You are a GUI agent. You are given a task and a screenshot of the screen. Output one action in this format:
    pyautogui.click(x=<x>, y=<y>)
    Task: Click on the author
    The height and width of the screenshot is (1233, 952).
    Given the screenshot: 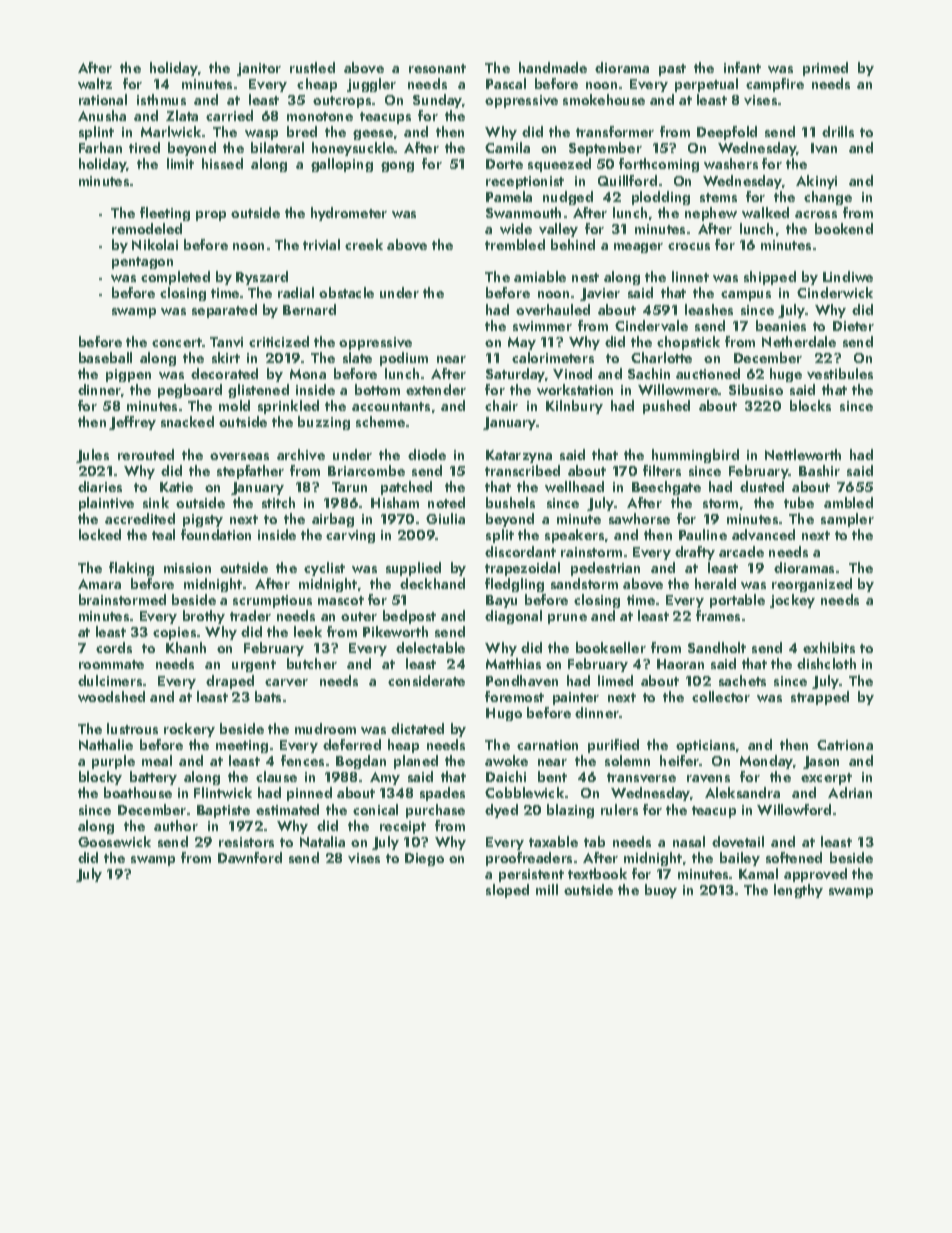 What is the action you would take?
    pyautogui.click(x=176, y=825)
